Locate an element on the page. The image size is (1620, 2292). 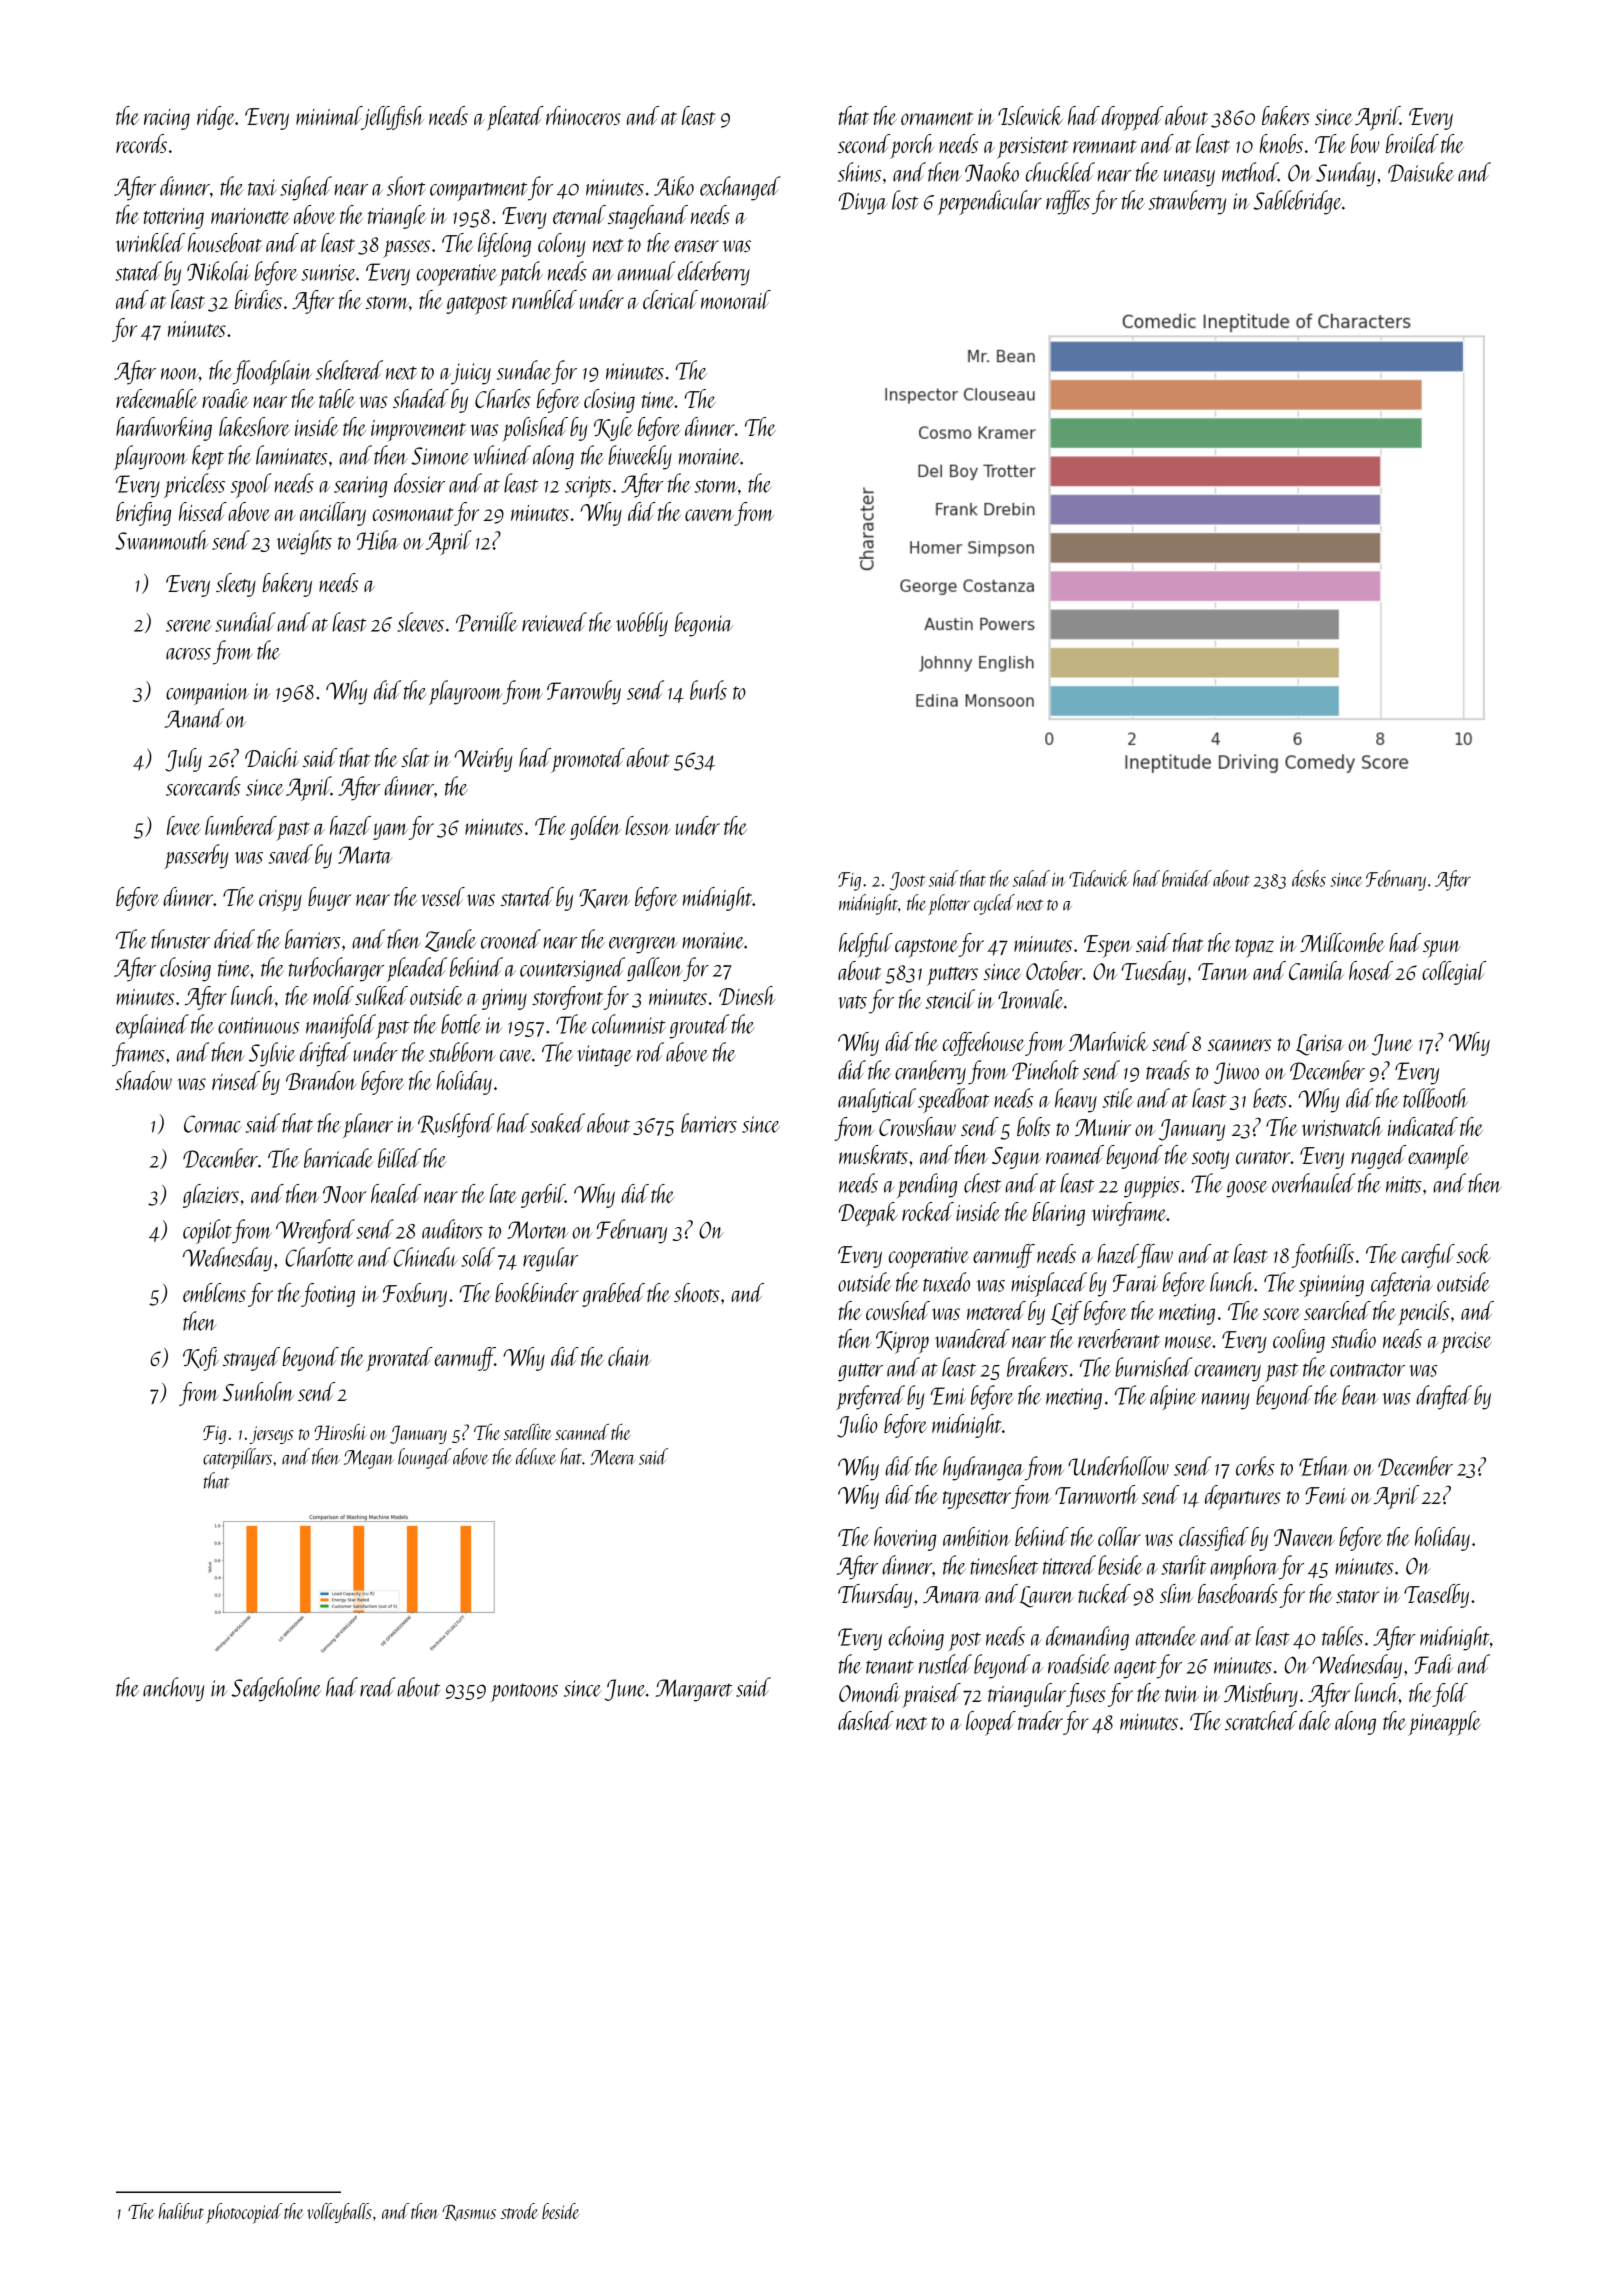
muskrats is located at coordinates (873, 1154).
